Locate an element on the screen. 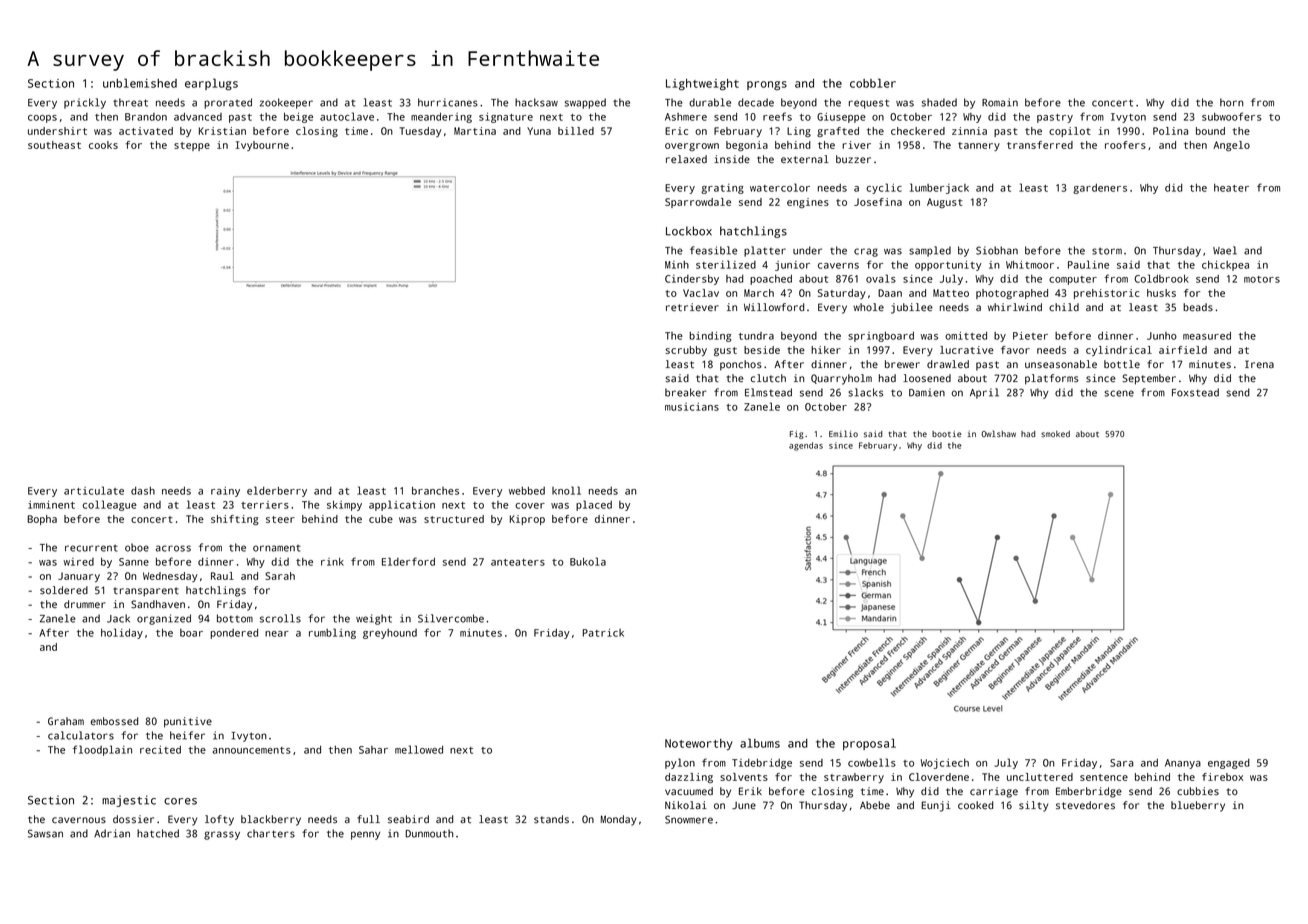 The height and width of the screenshot is (924, 1308). hatched is located at coordinates (158, 833).
